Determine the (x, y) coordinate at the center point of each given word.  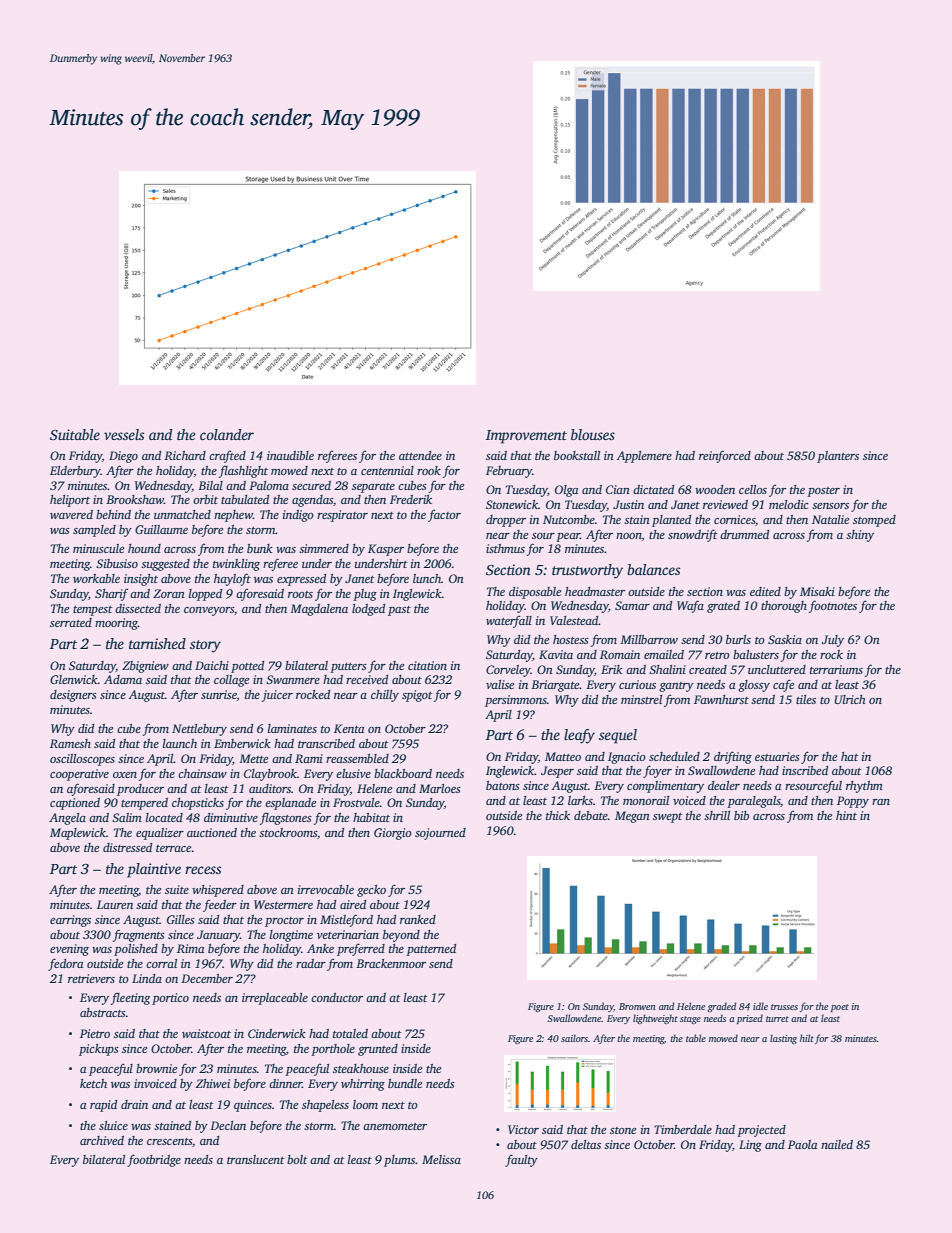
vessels (124, 434)
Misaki (817, 591)
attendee (420, 455)
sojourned (440, 834)
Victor (523, 1129)
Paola (802, 1144)
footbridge (154, 1160)
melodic (789, 504)
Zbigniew (145, 667)
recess (203, 870)
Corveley (508, 671)
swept (667, 818)
